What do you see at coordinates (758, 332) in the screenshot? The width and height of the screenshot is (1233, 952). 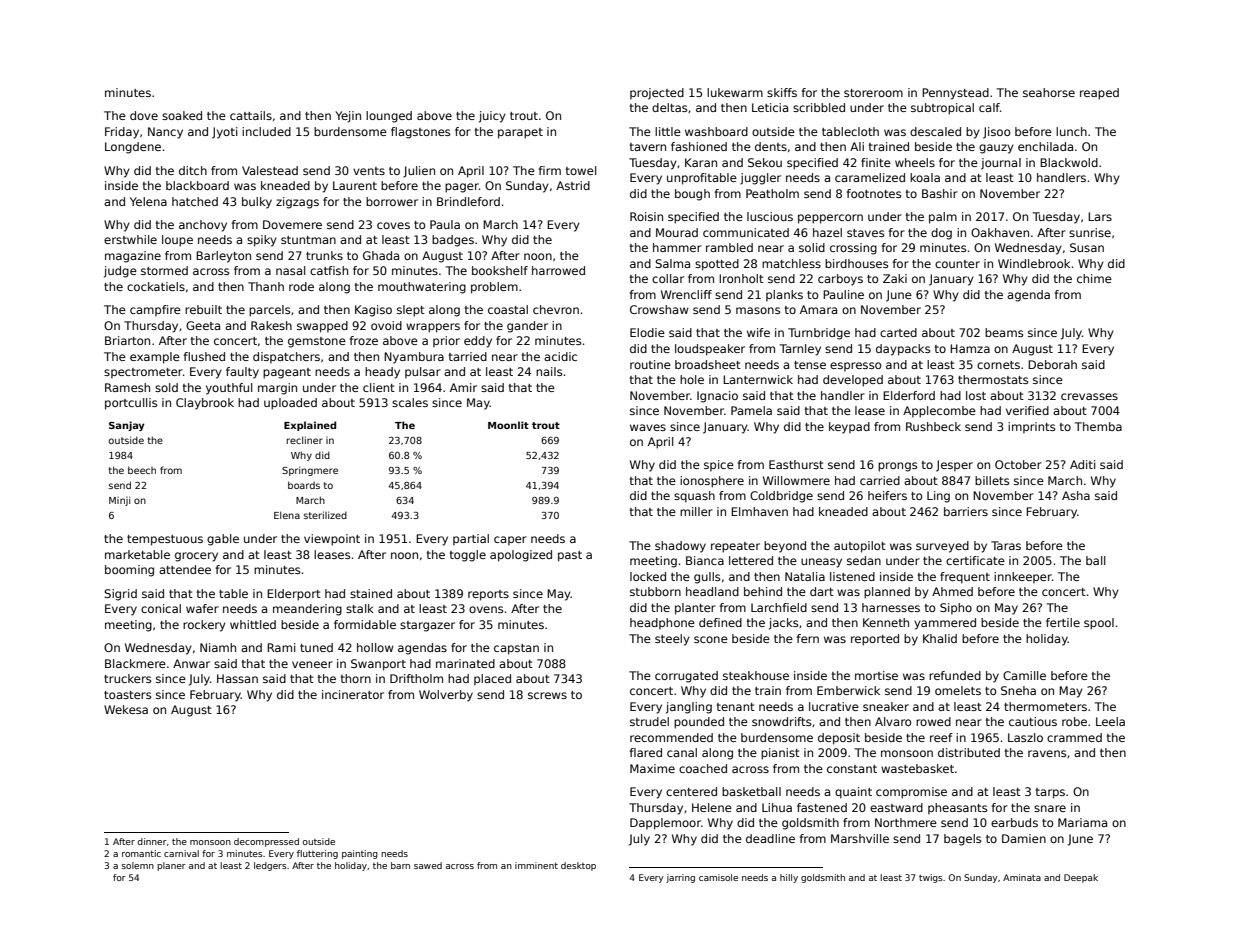 I see `wife` at bounding box center [758, 332].
